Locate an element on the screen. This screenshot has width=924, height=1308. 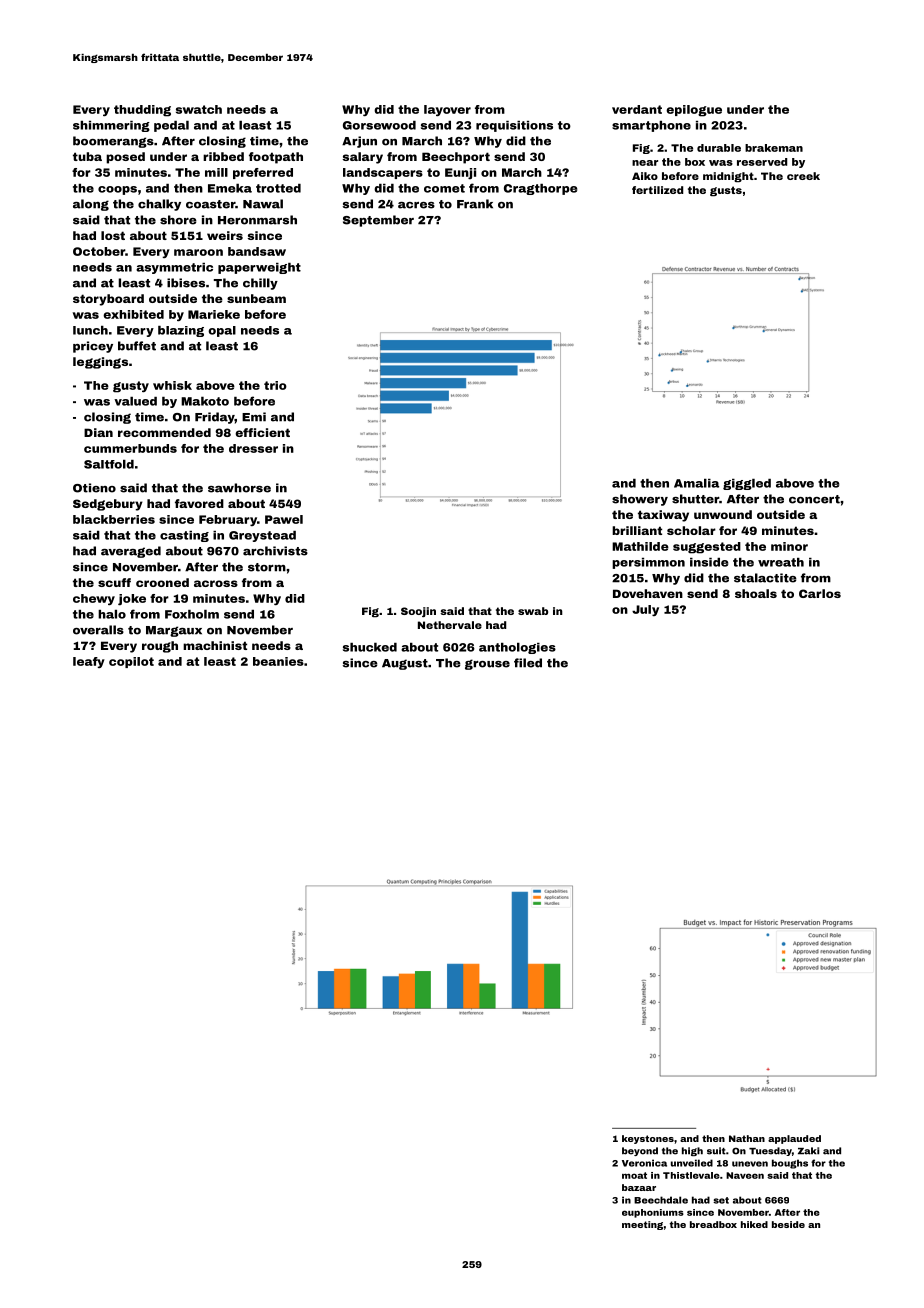
leafy is located at coordinates (89, 662).
